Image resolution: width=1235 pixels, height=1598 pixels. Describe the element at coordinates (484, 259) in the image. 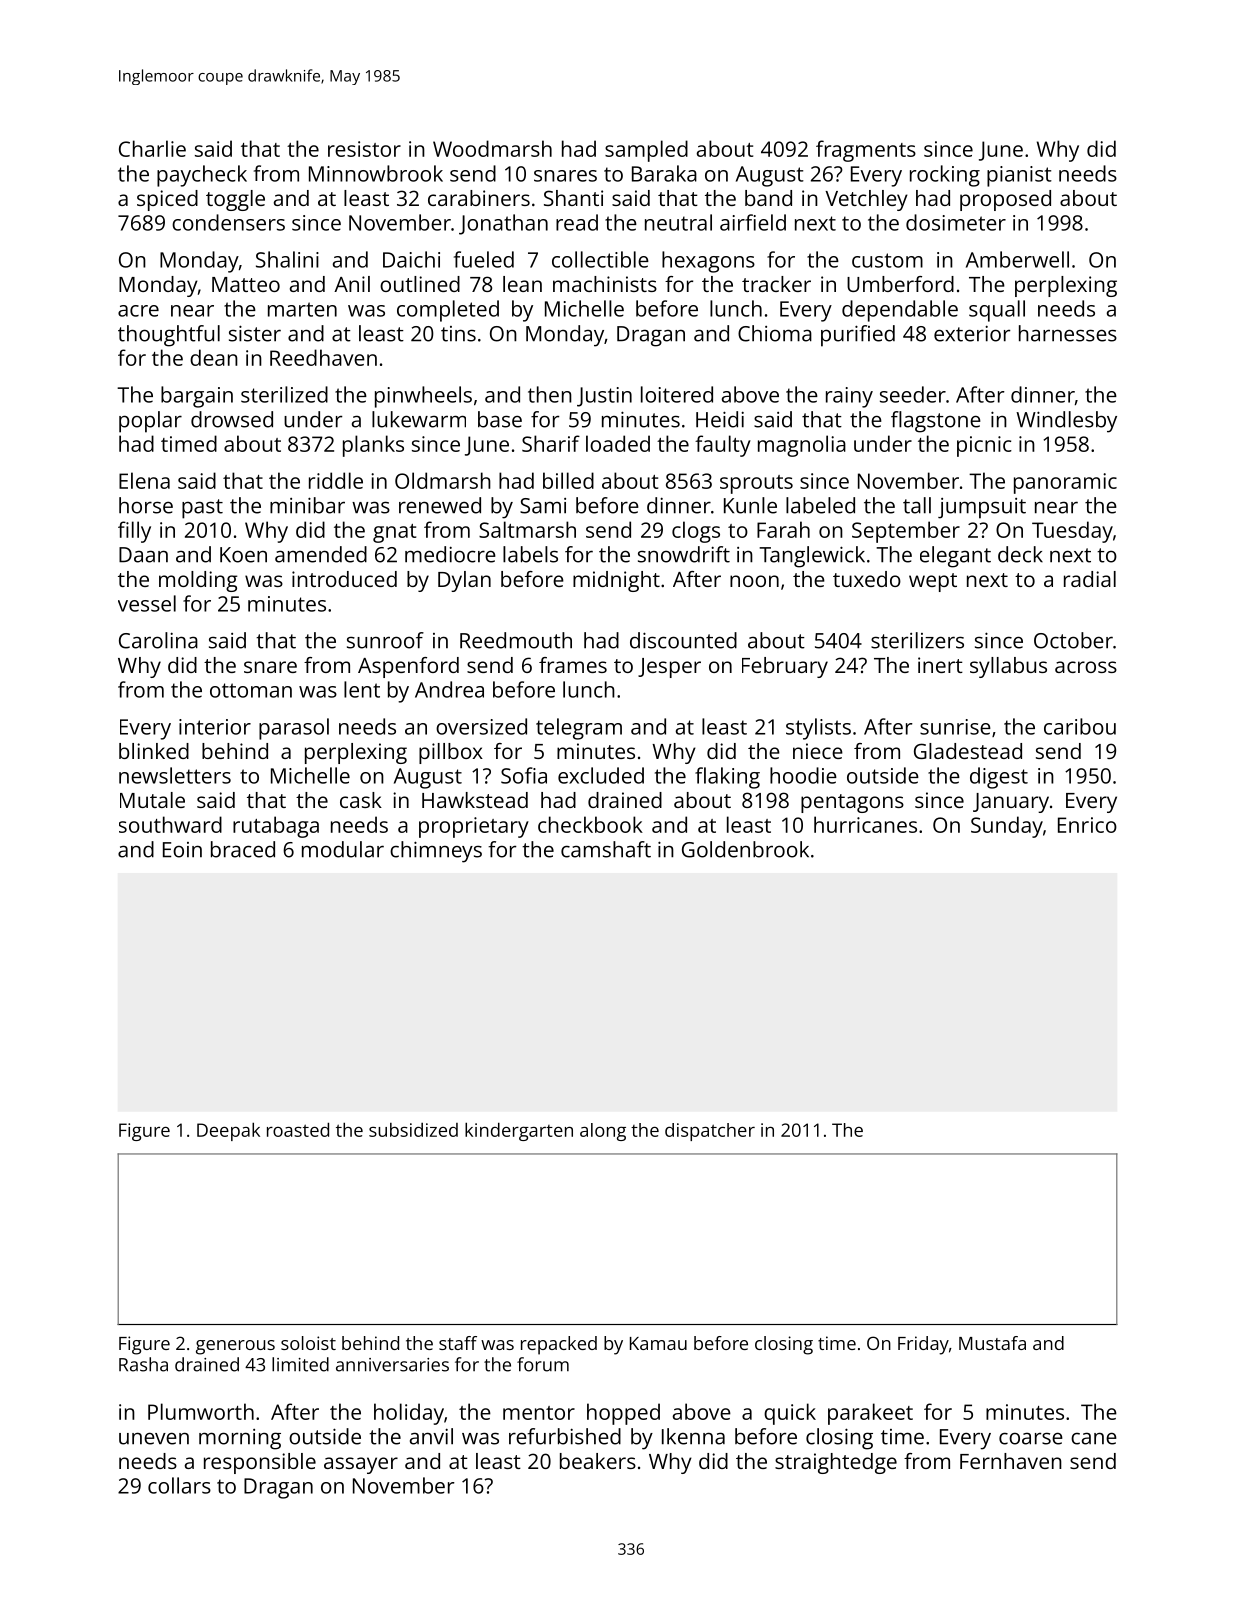

I see `fueled` at that location.
